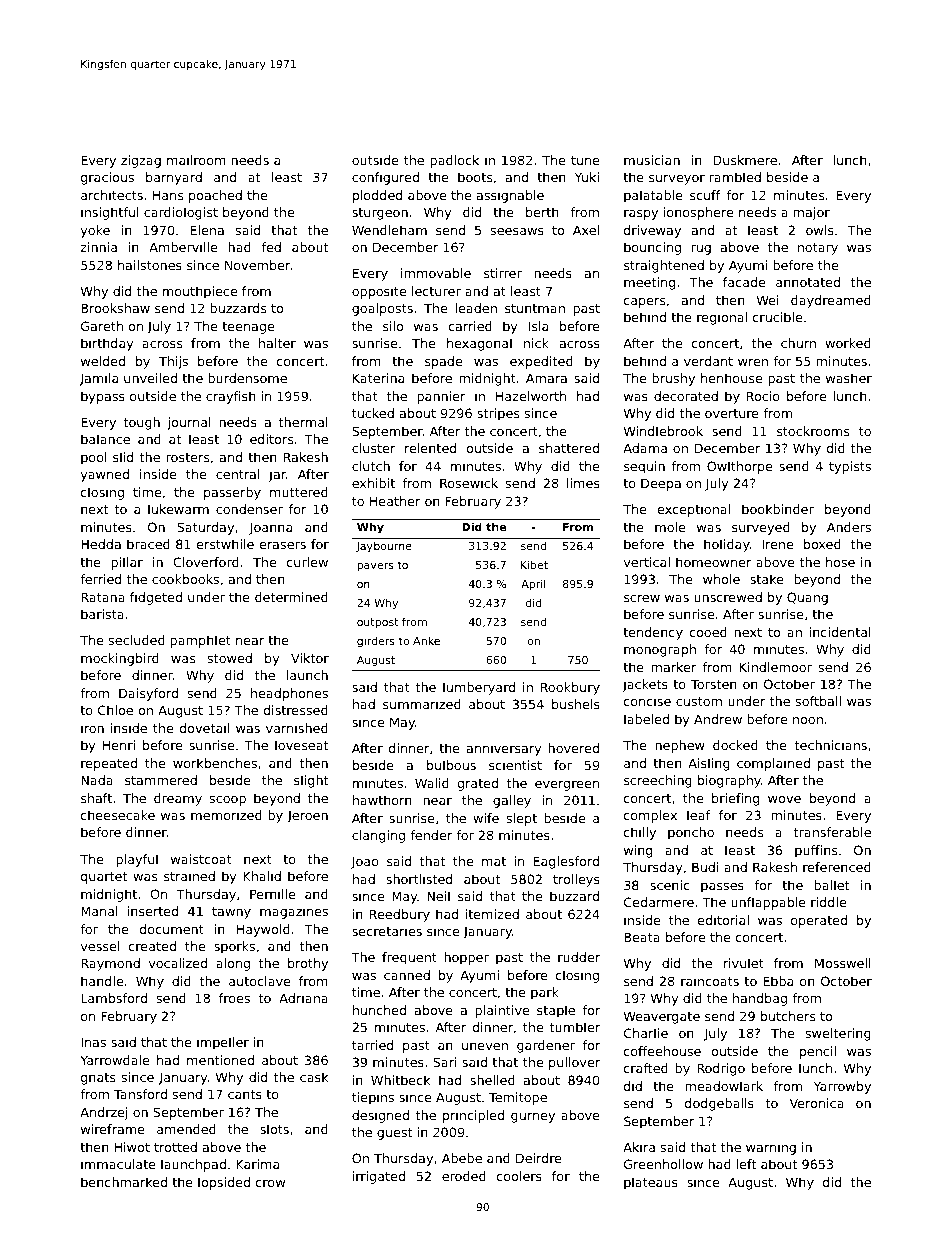 The width and height of the page is (952, 1233). I want to click on Whitbeck, so click(400, 1080).
